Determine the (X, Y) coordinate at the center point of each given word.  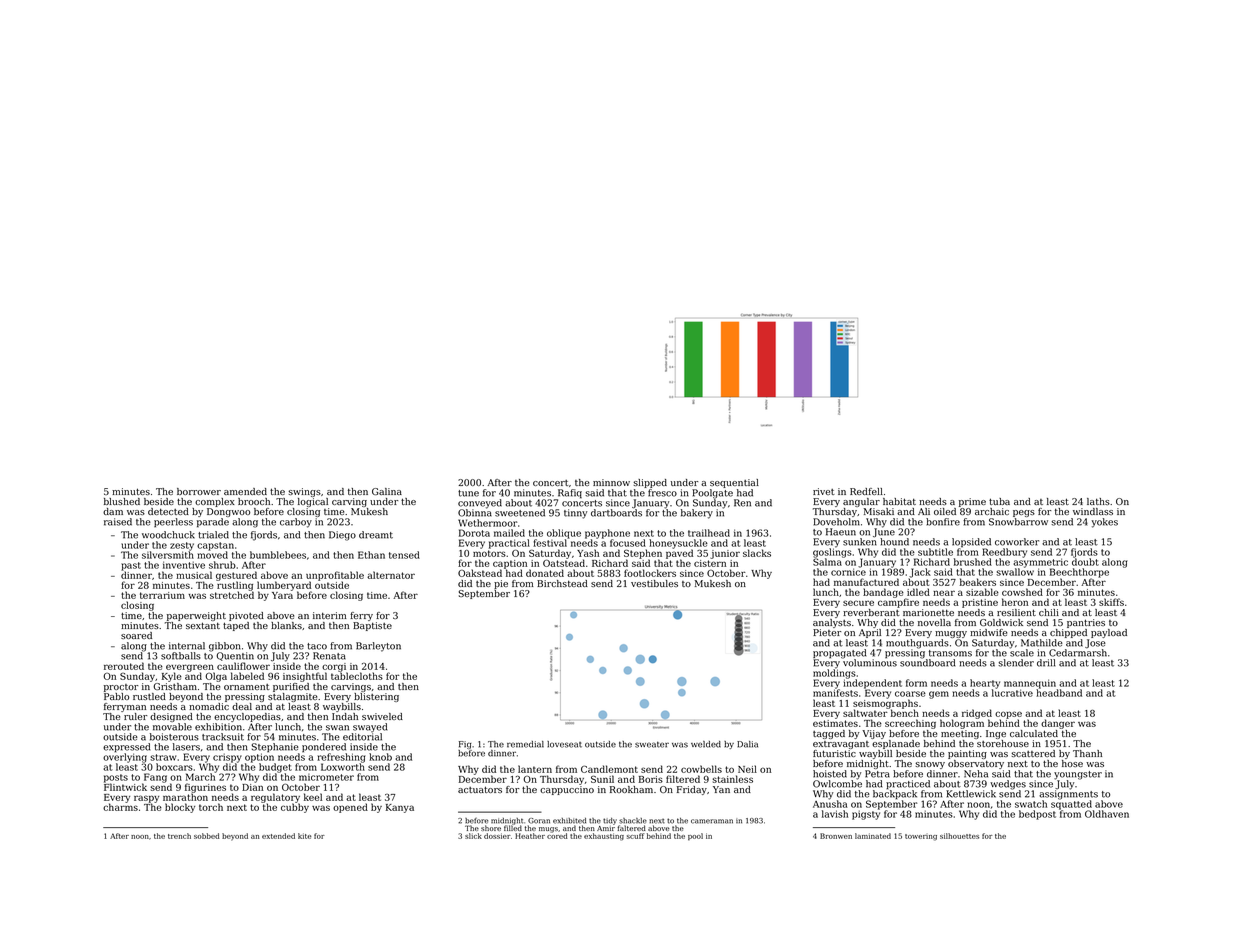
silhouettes (959, 836)
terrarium (162, 595)
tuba (999, 501)
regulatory (275, 798)
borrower (199, 491)
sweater (652, 744)
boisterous (174, 737)
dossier (497, 836)
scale (1022, 653)
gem (939, 695)
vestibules (654, 583)
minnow (611, 482)
